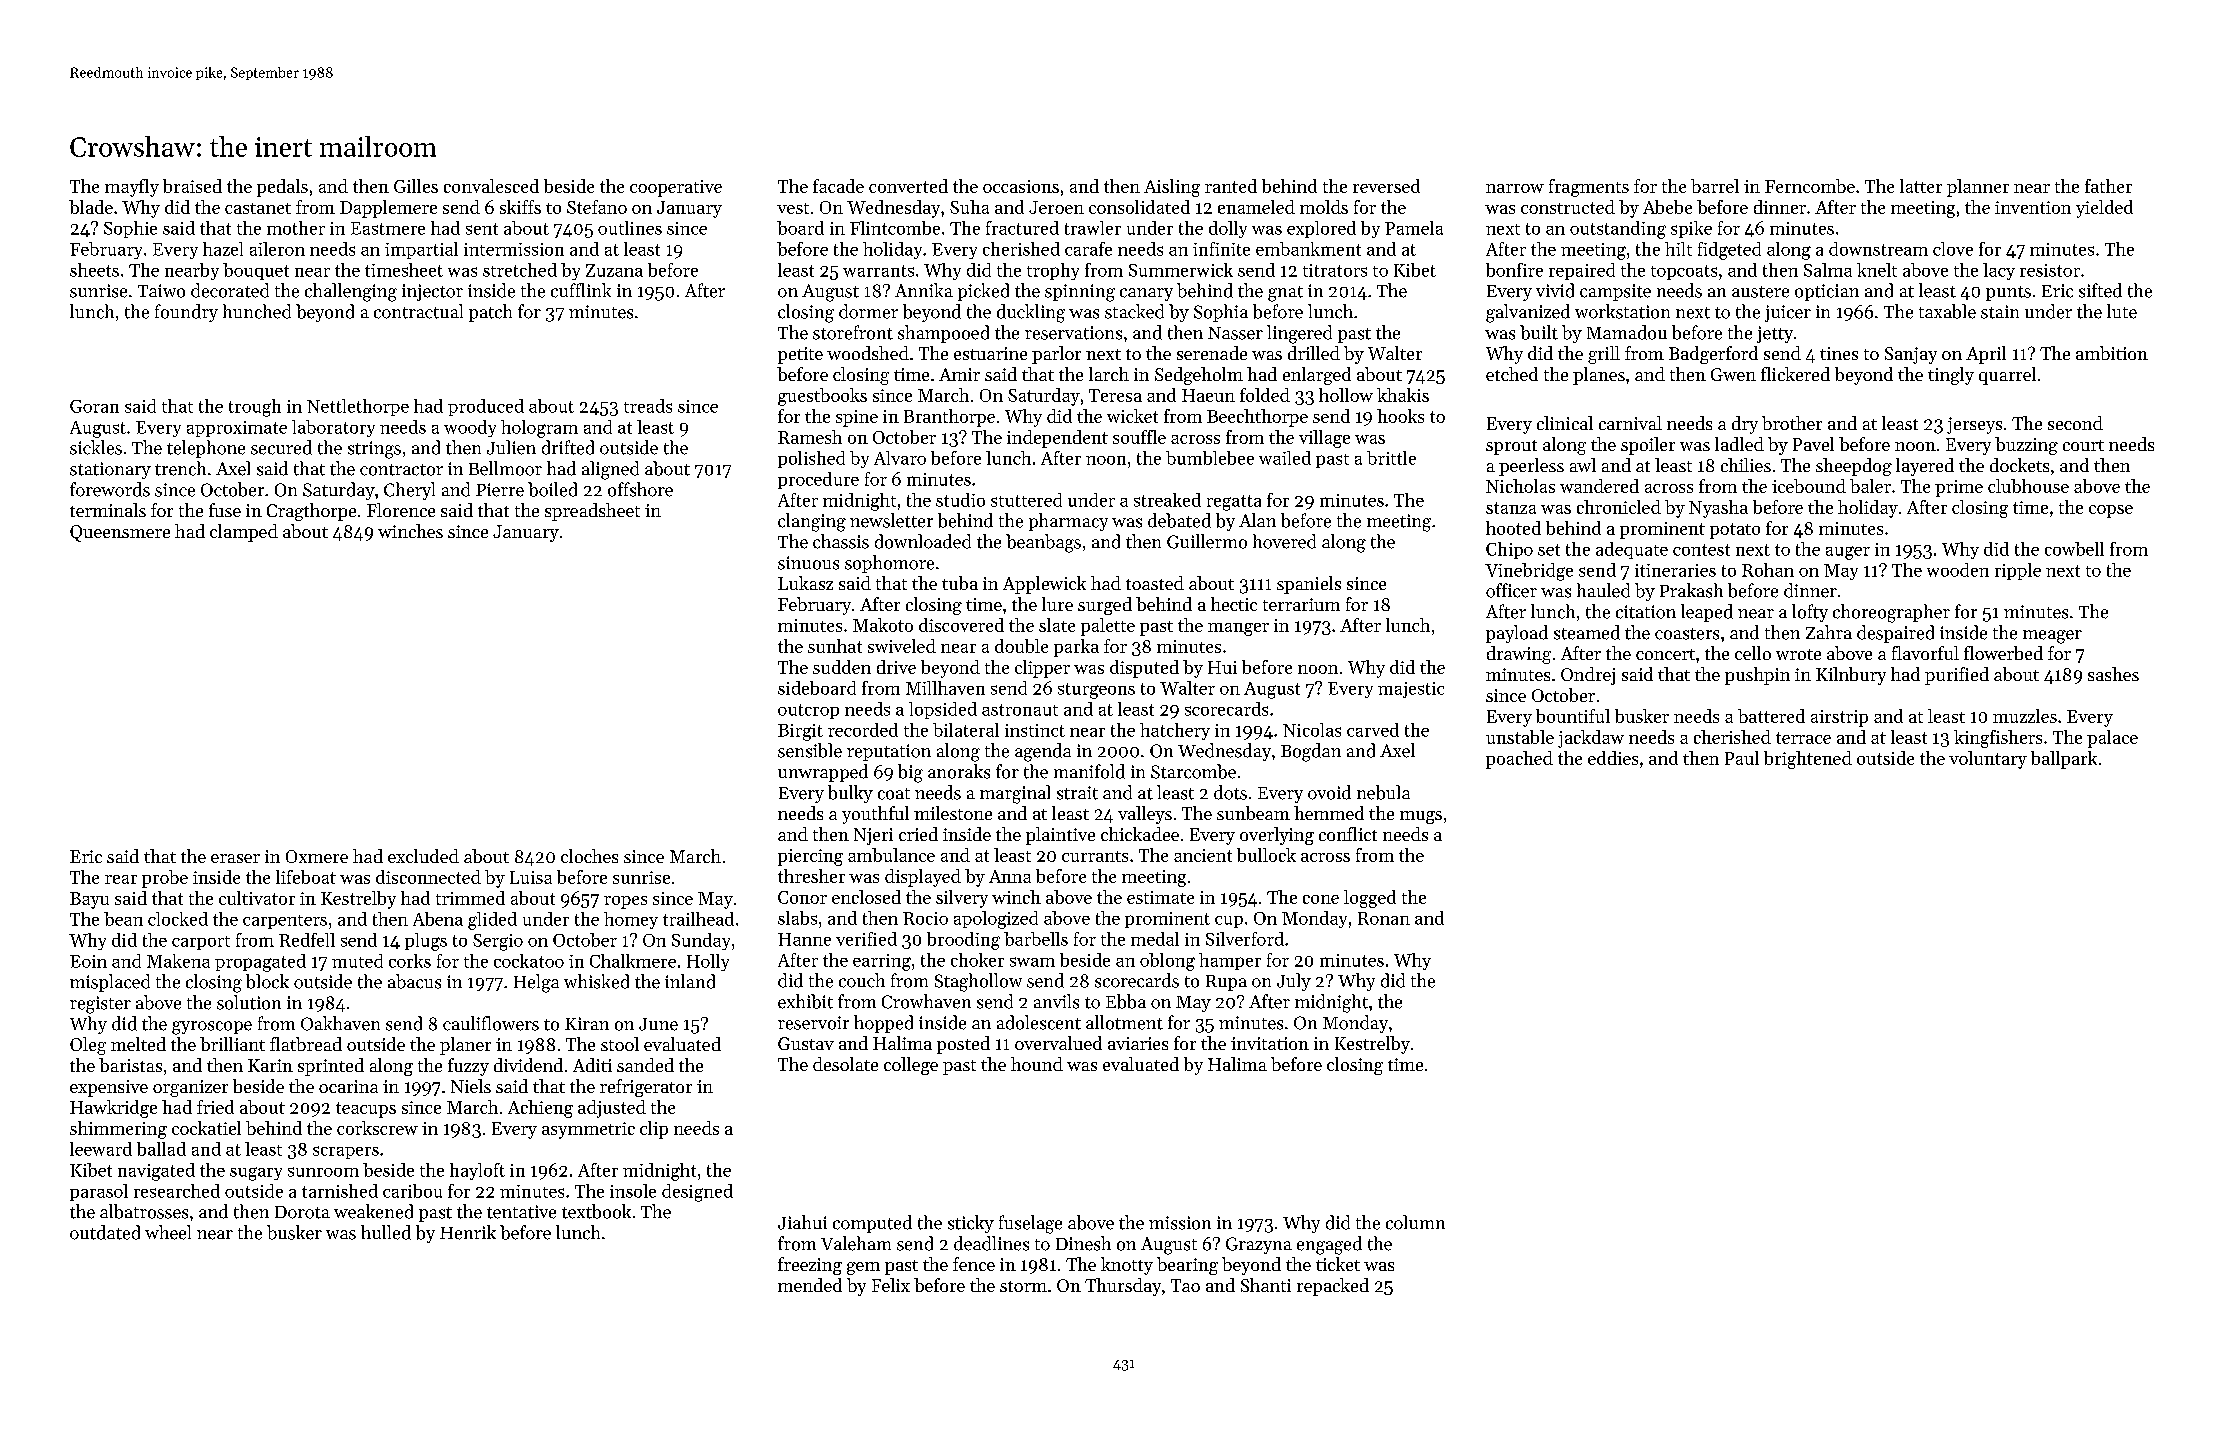 Image resolution: width=2226 pixels, height=1440 pixels. I want to click on drifted, so click(568, 447).
